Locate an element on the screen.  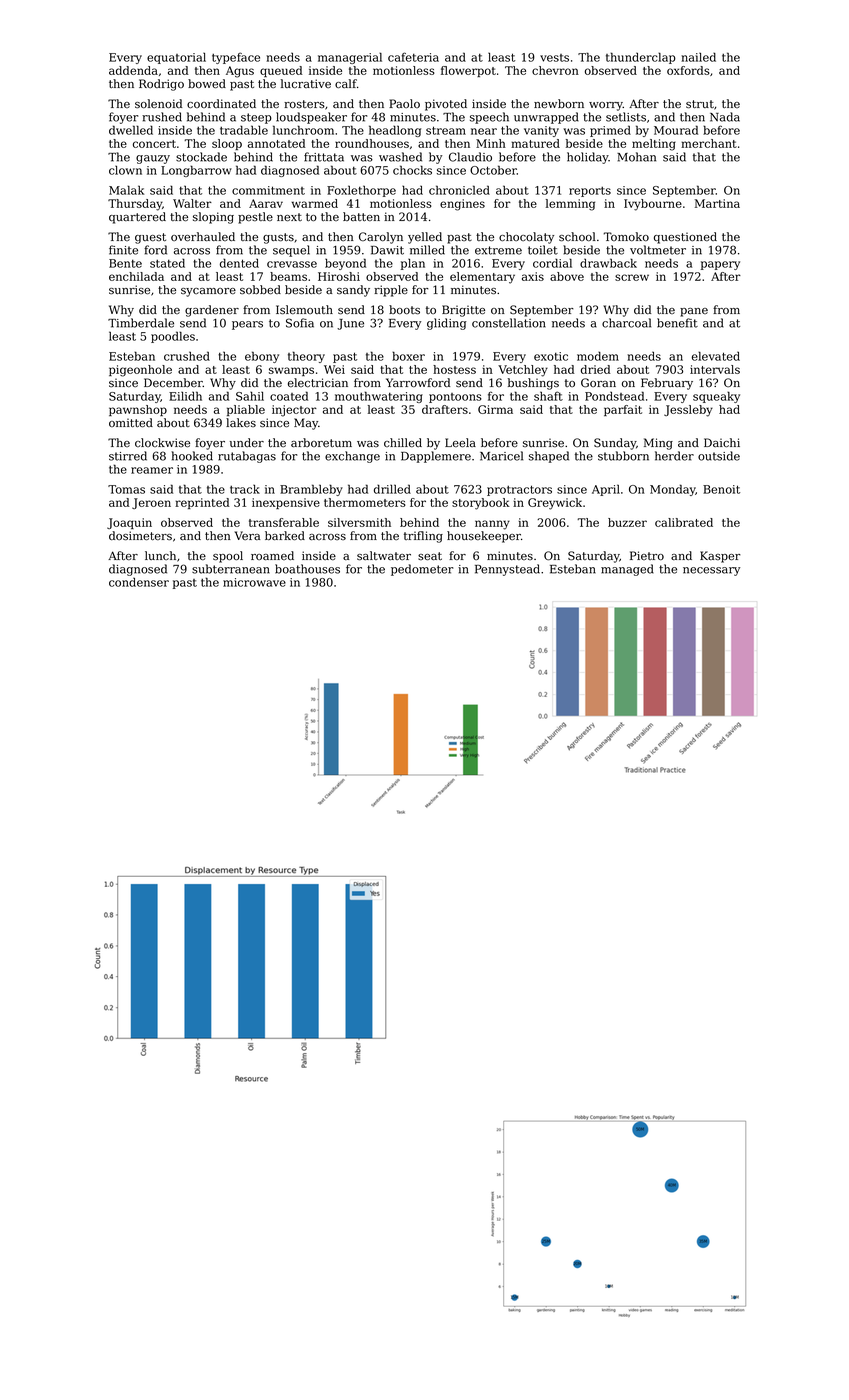
sobbed is located at coordinates (260, 290).
